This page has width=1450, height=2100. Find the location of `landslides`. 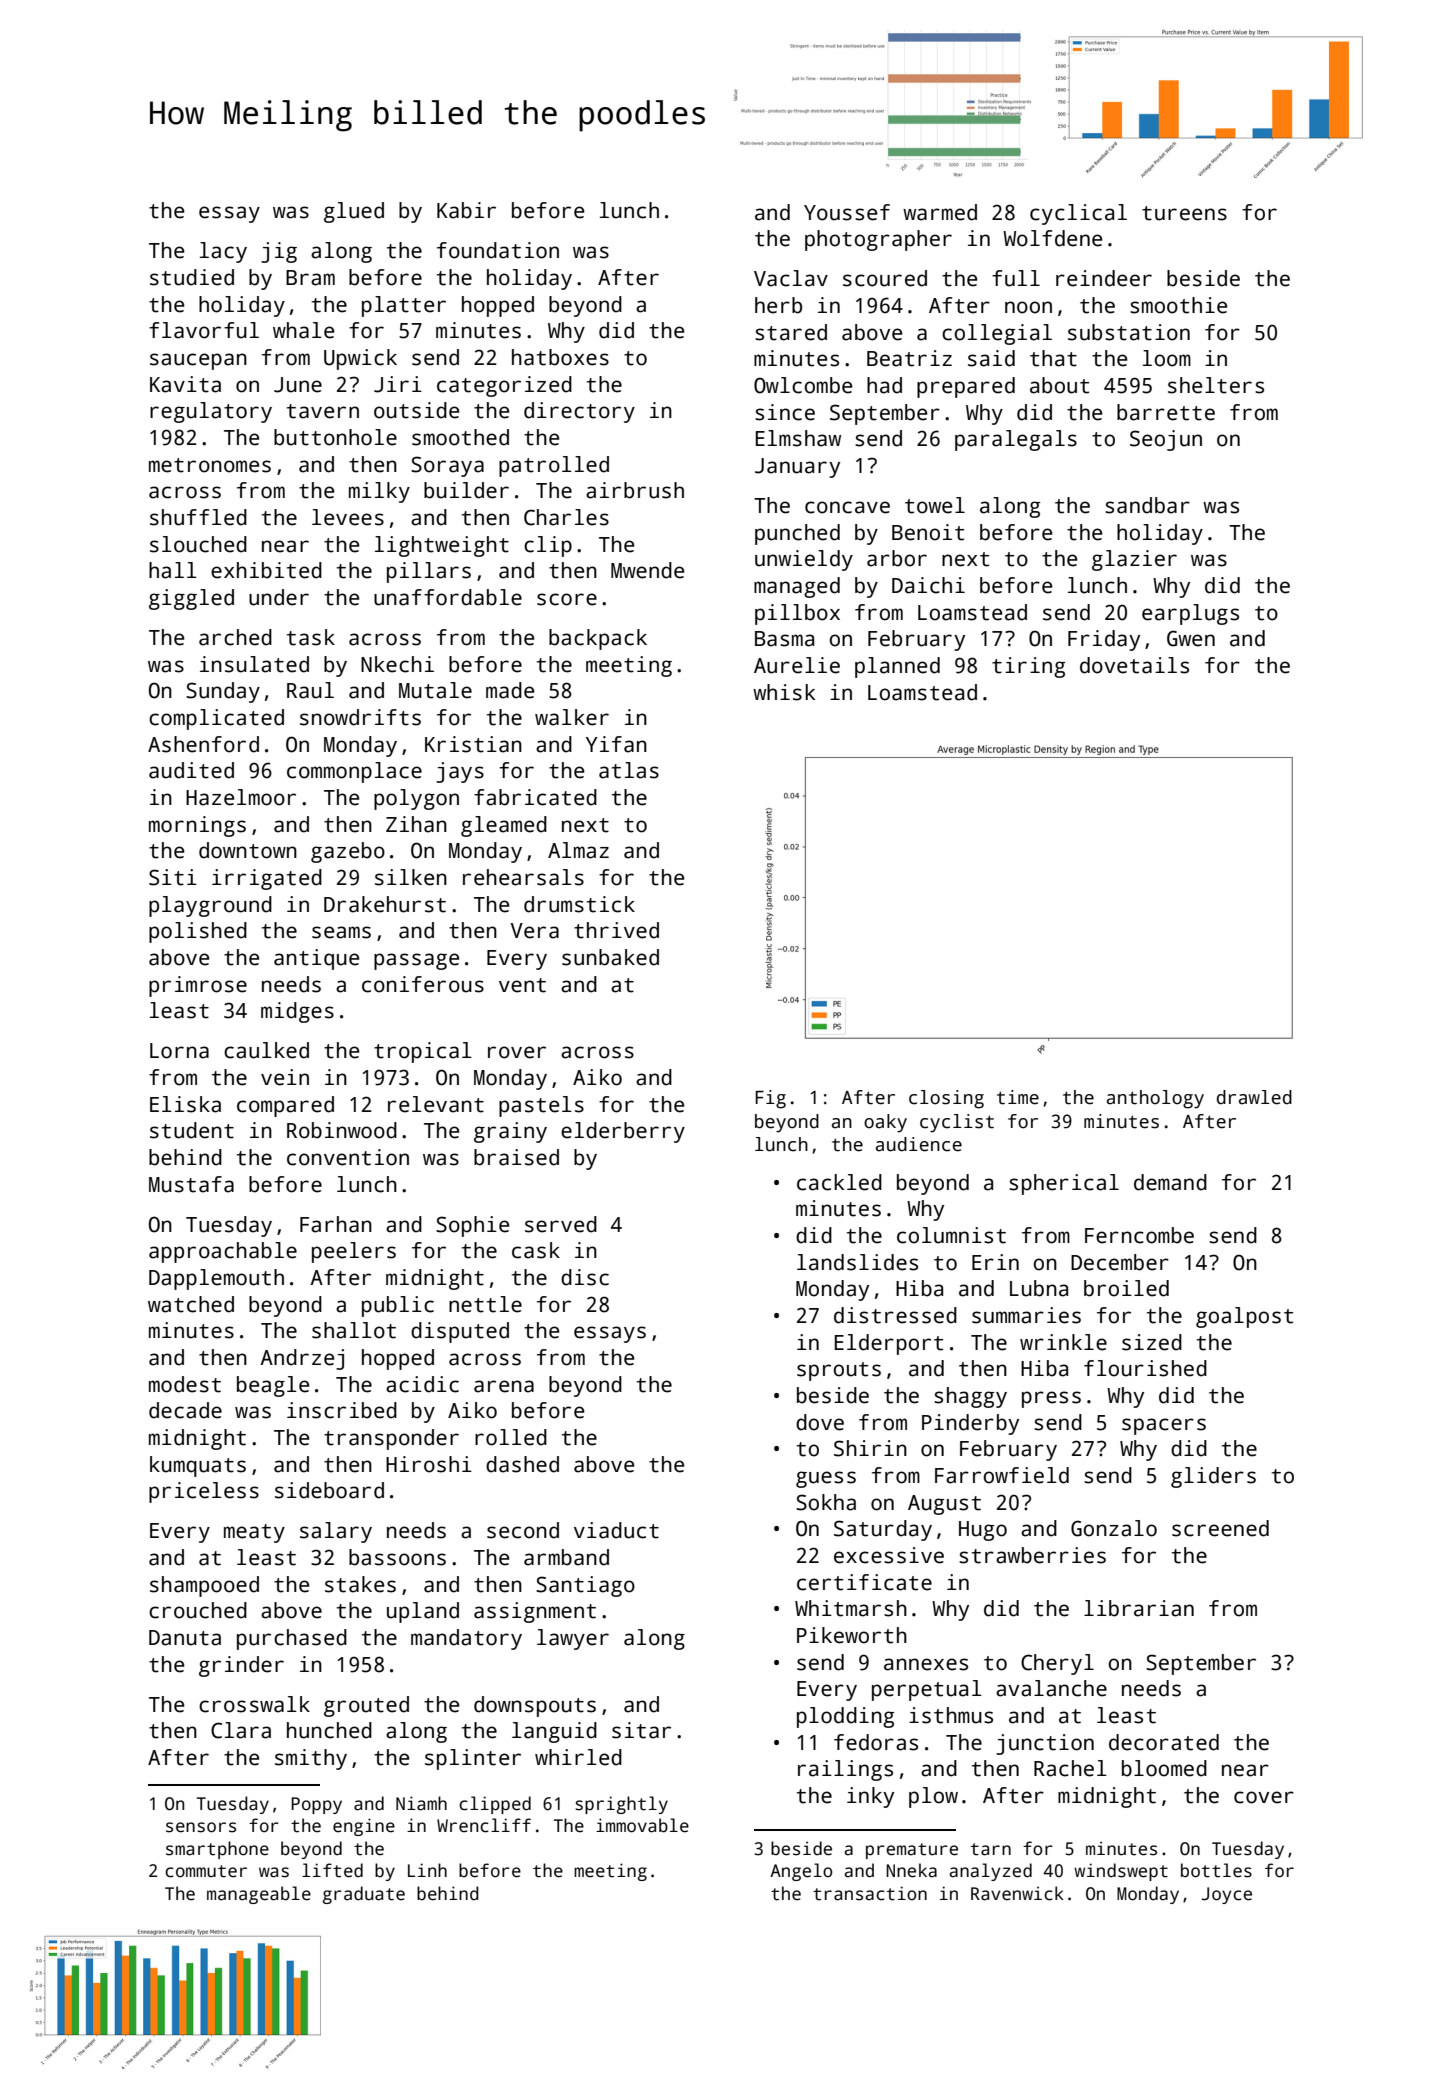

landslides is located at coordinates (857, 1262).
